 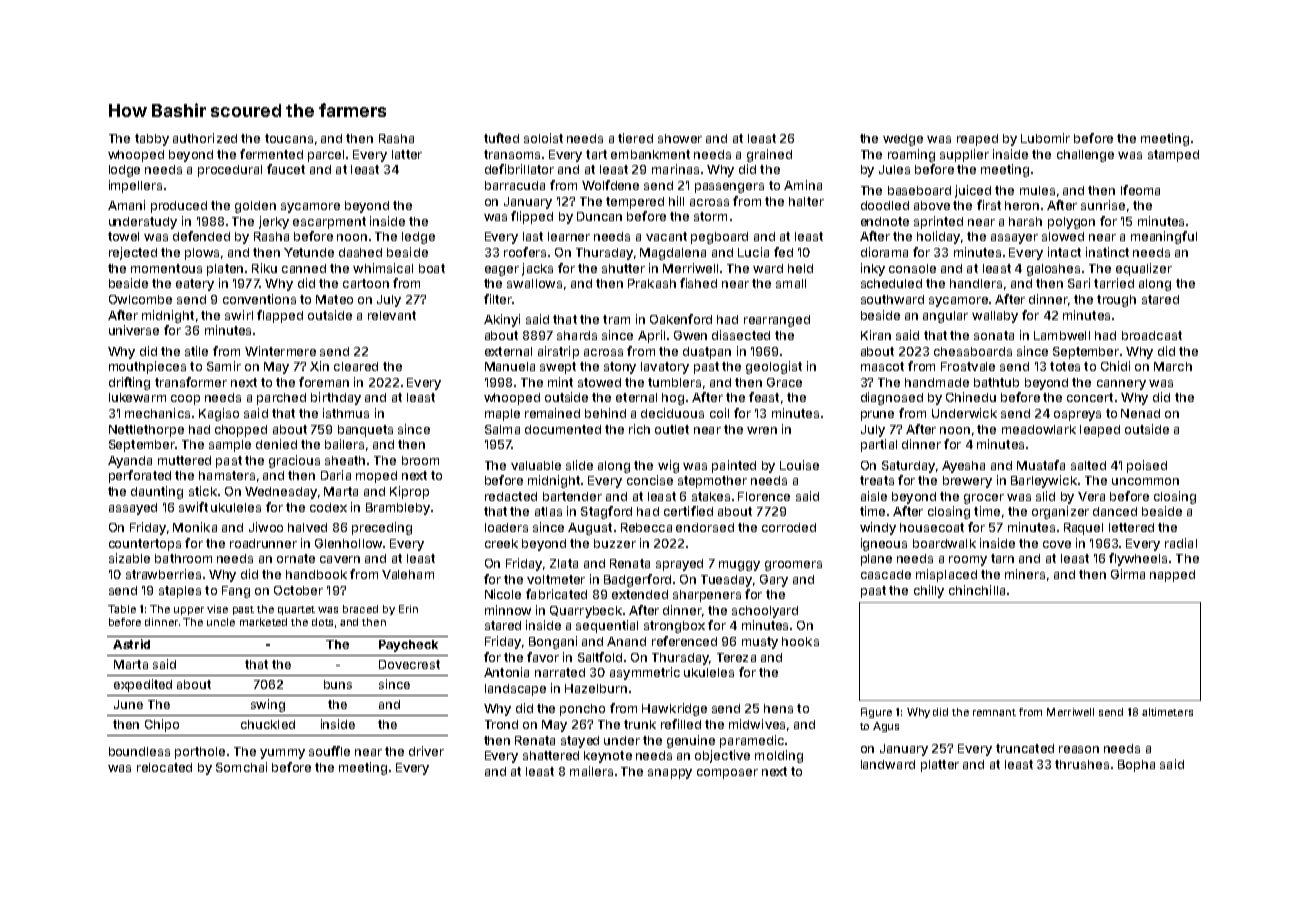 What do you see at coordinates (122, 609) in the screenshot?
I see `Table` at bounding box center [122, 609].
